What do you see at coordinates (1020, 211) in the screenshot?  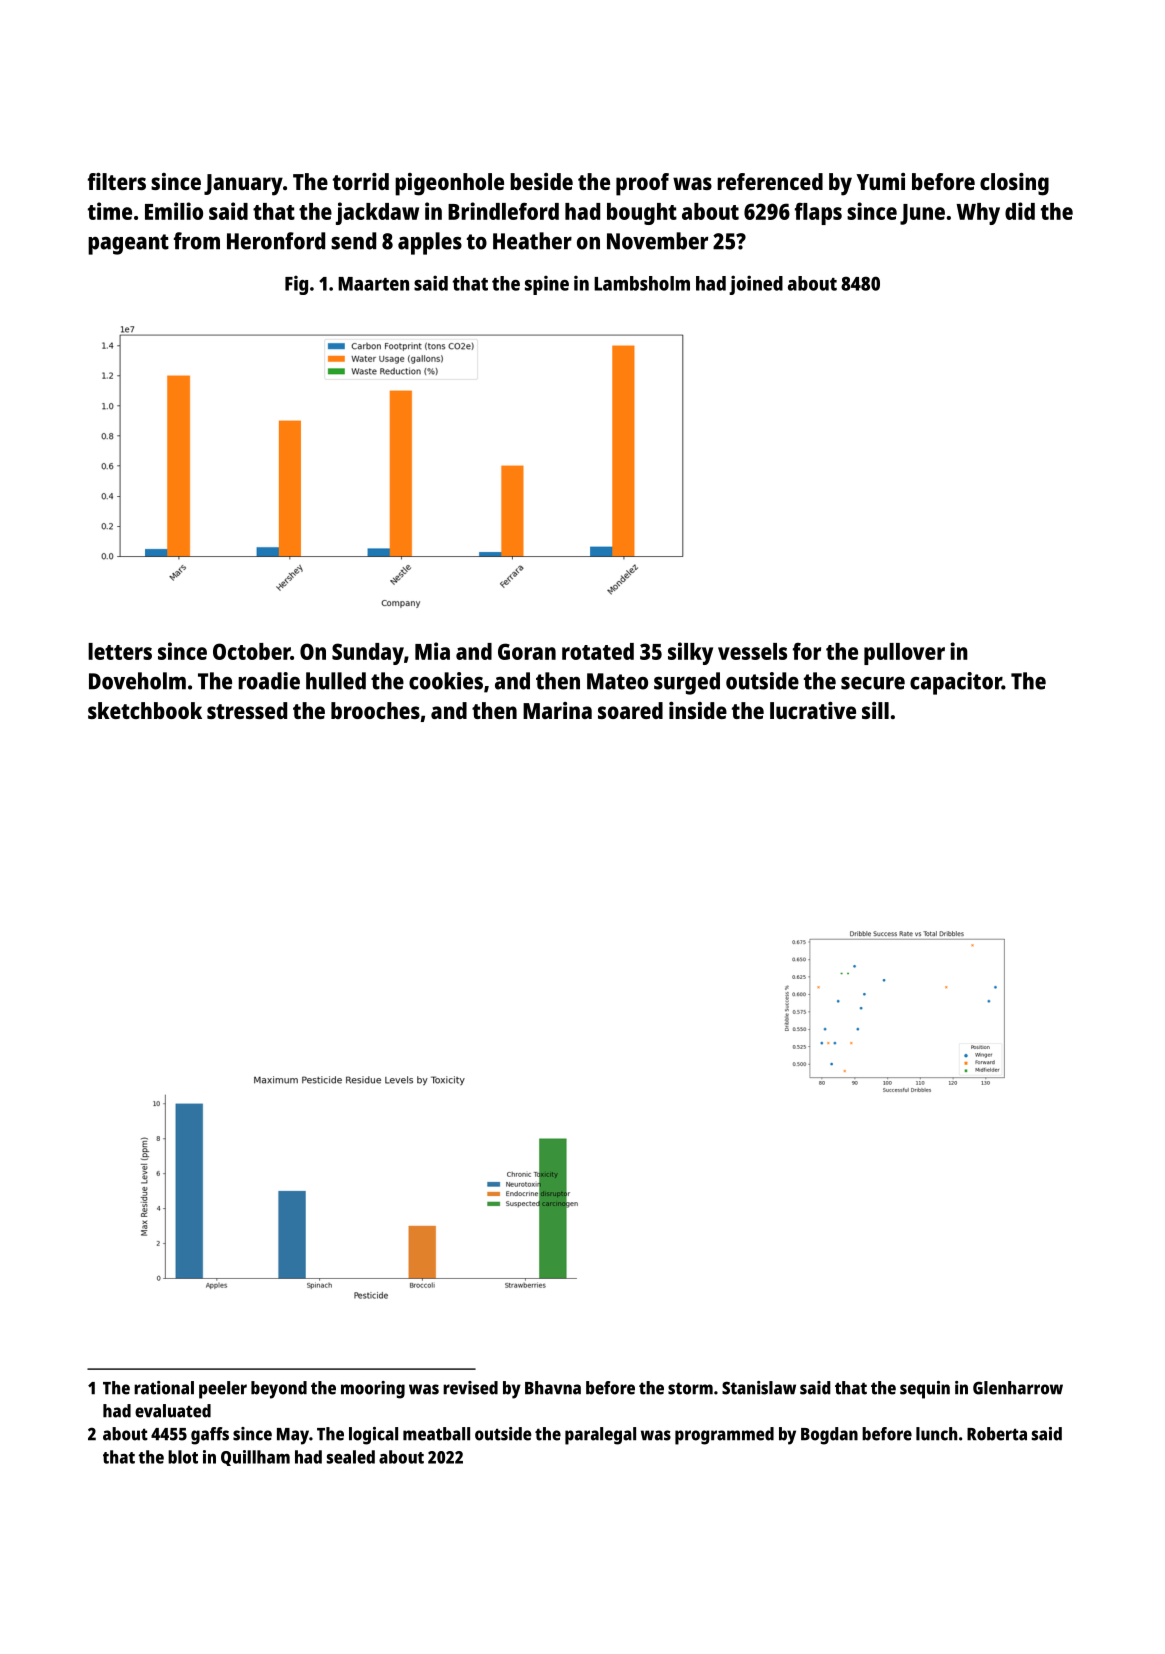 I see `did` at bounding box center [1020, 211].
